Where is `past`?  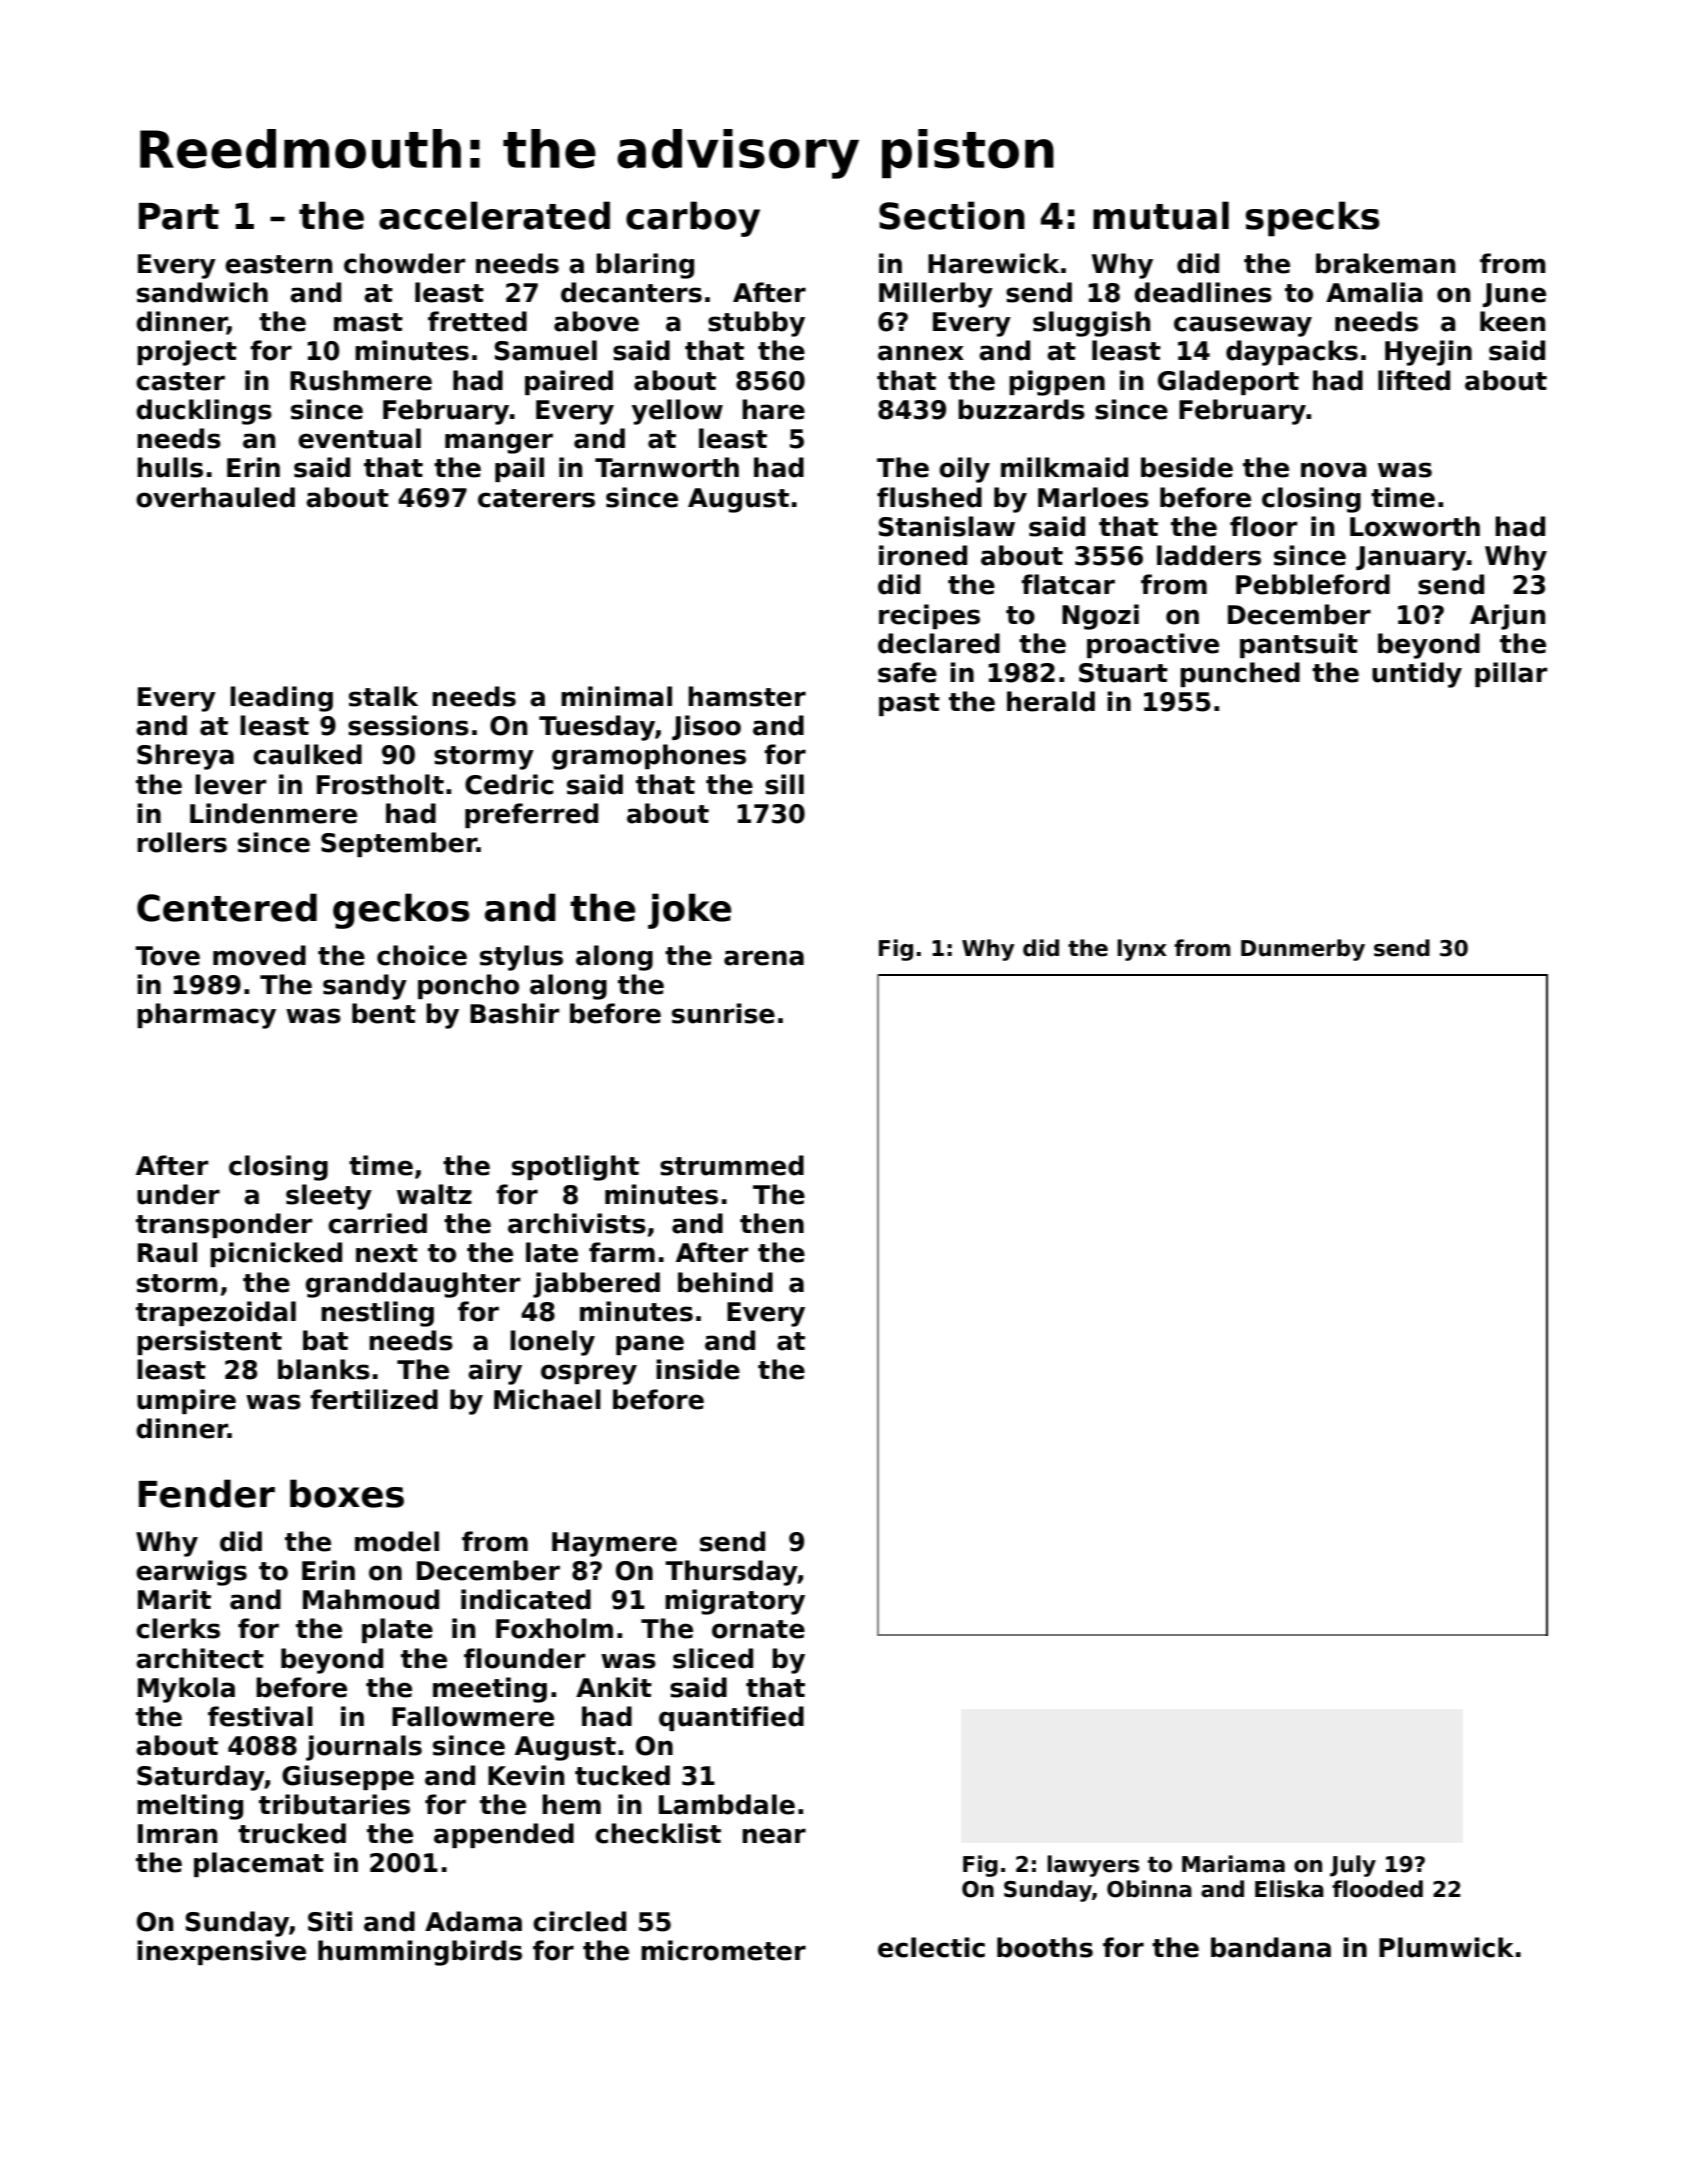
past is located at coordinates (909, 704).
